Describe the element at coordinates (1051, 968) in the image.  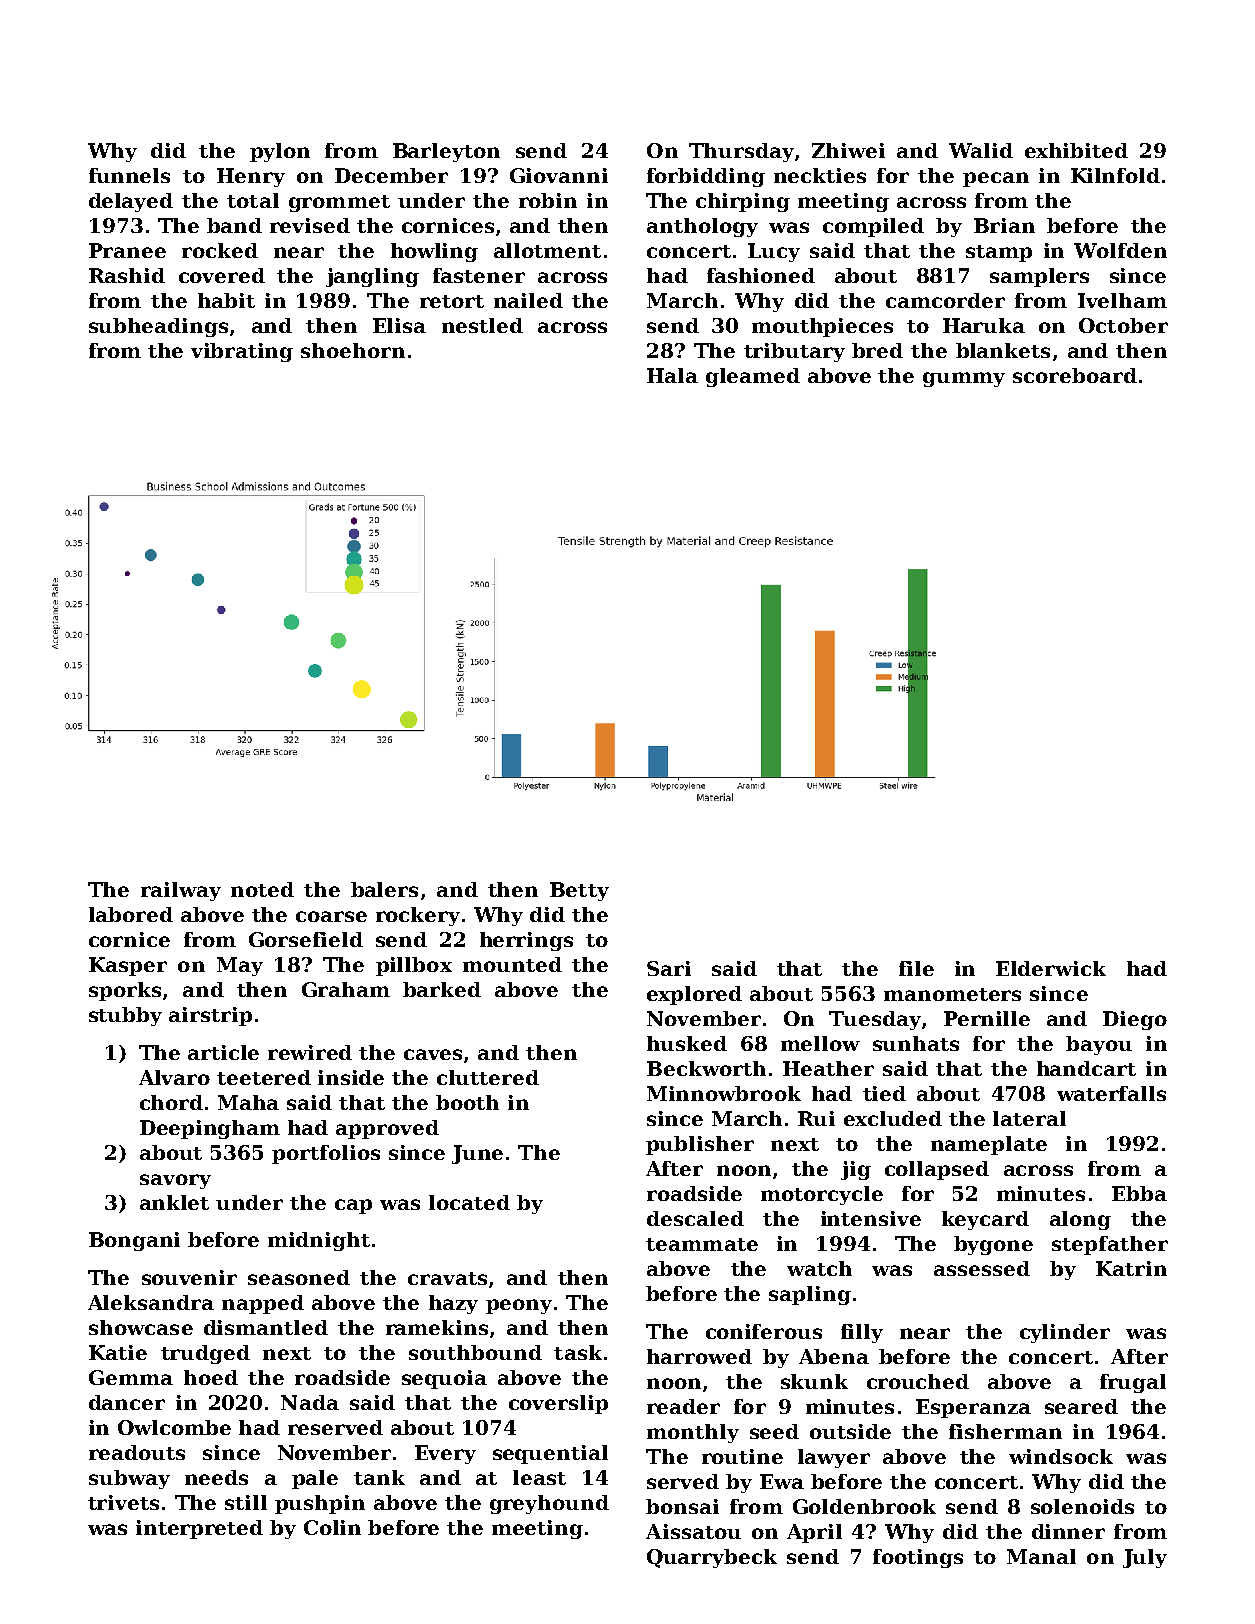
I see `Elderwick` at that location.
